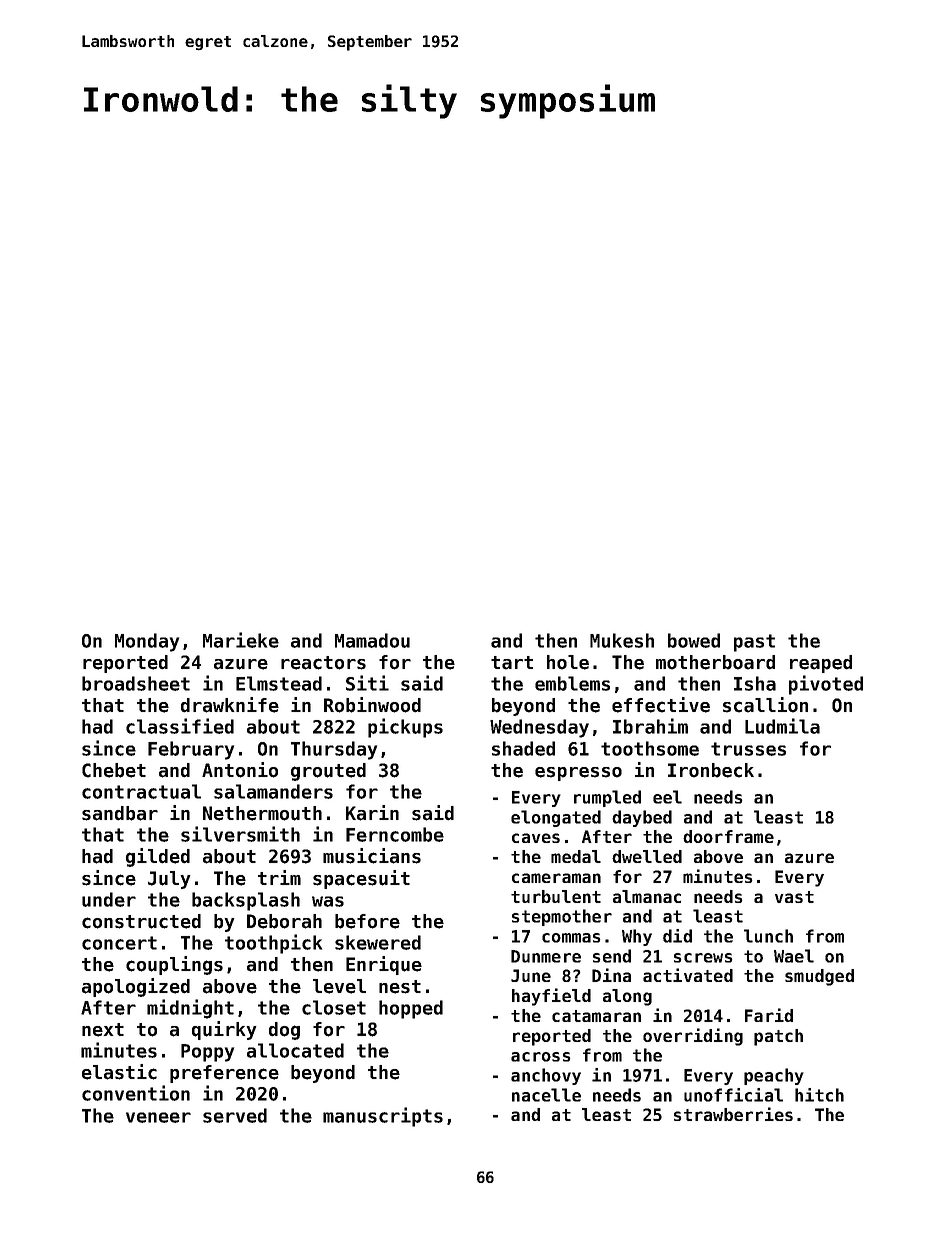 The width and height of the screenshot is (952, 1233). Describe the element at coordinates (372, 640) in the screenshot. I see `Mamadou` at that location.
